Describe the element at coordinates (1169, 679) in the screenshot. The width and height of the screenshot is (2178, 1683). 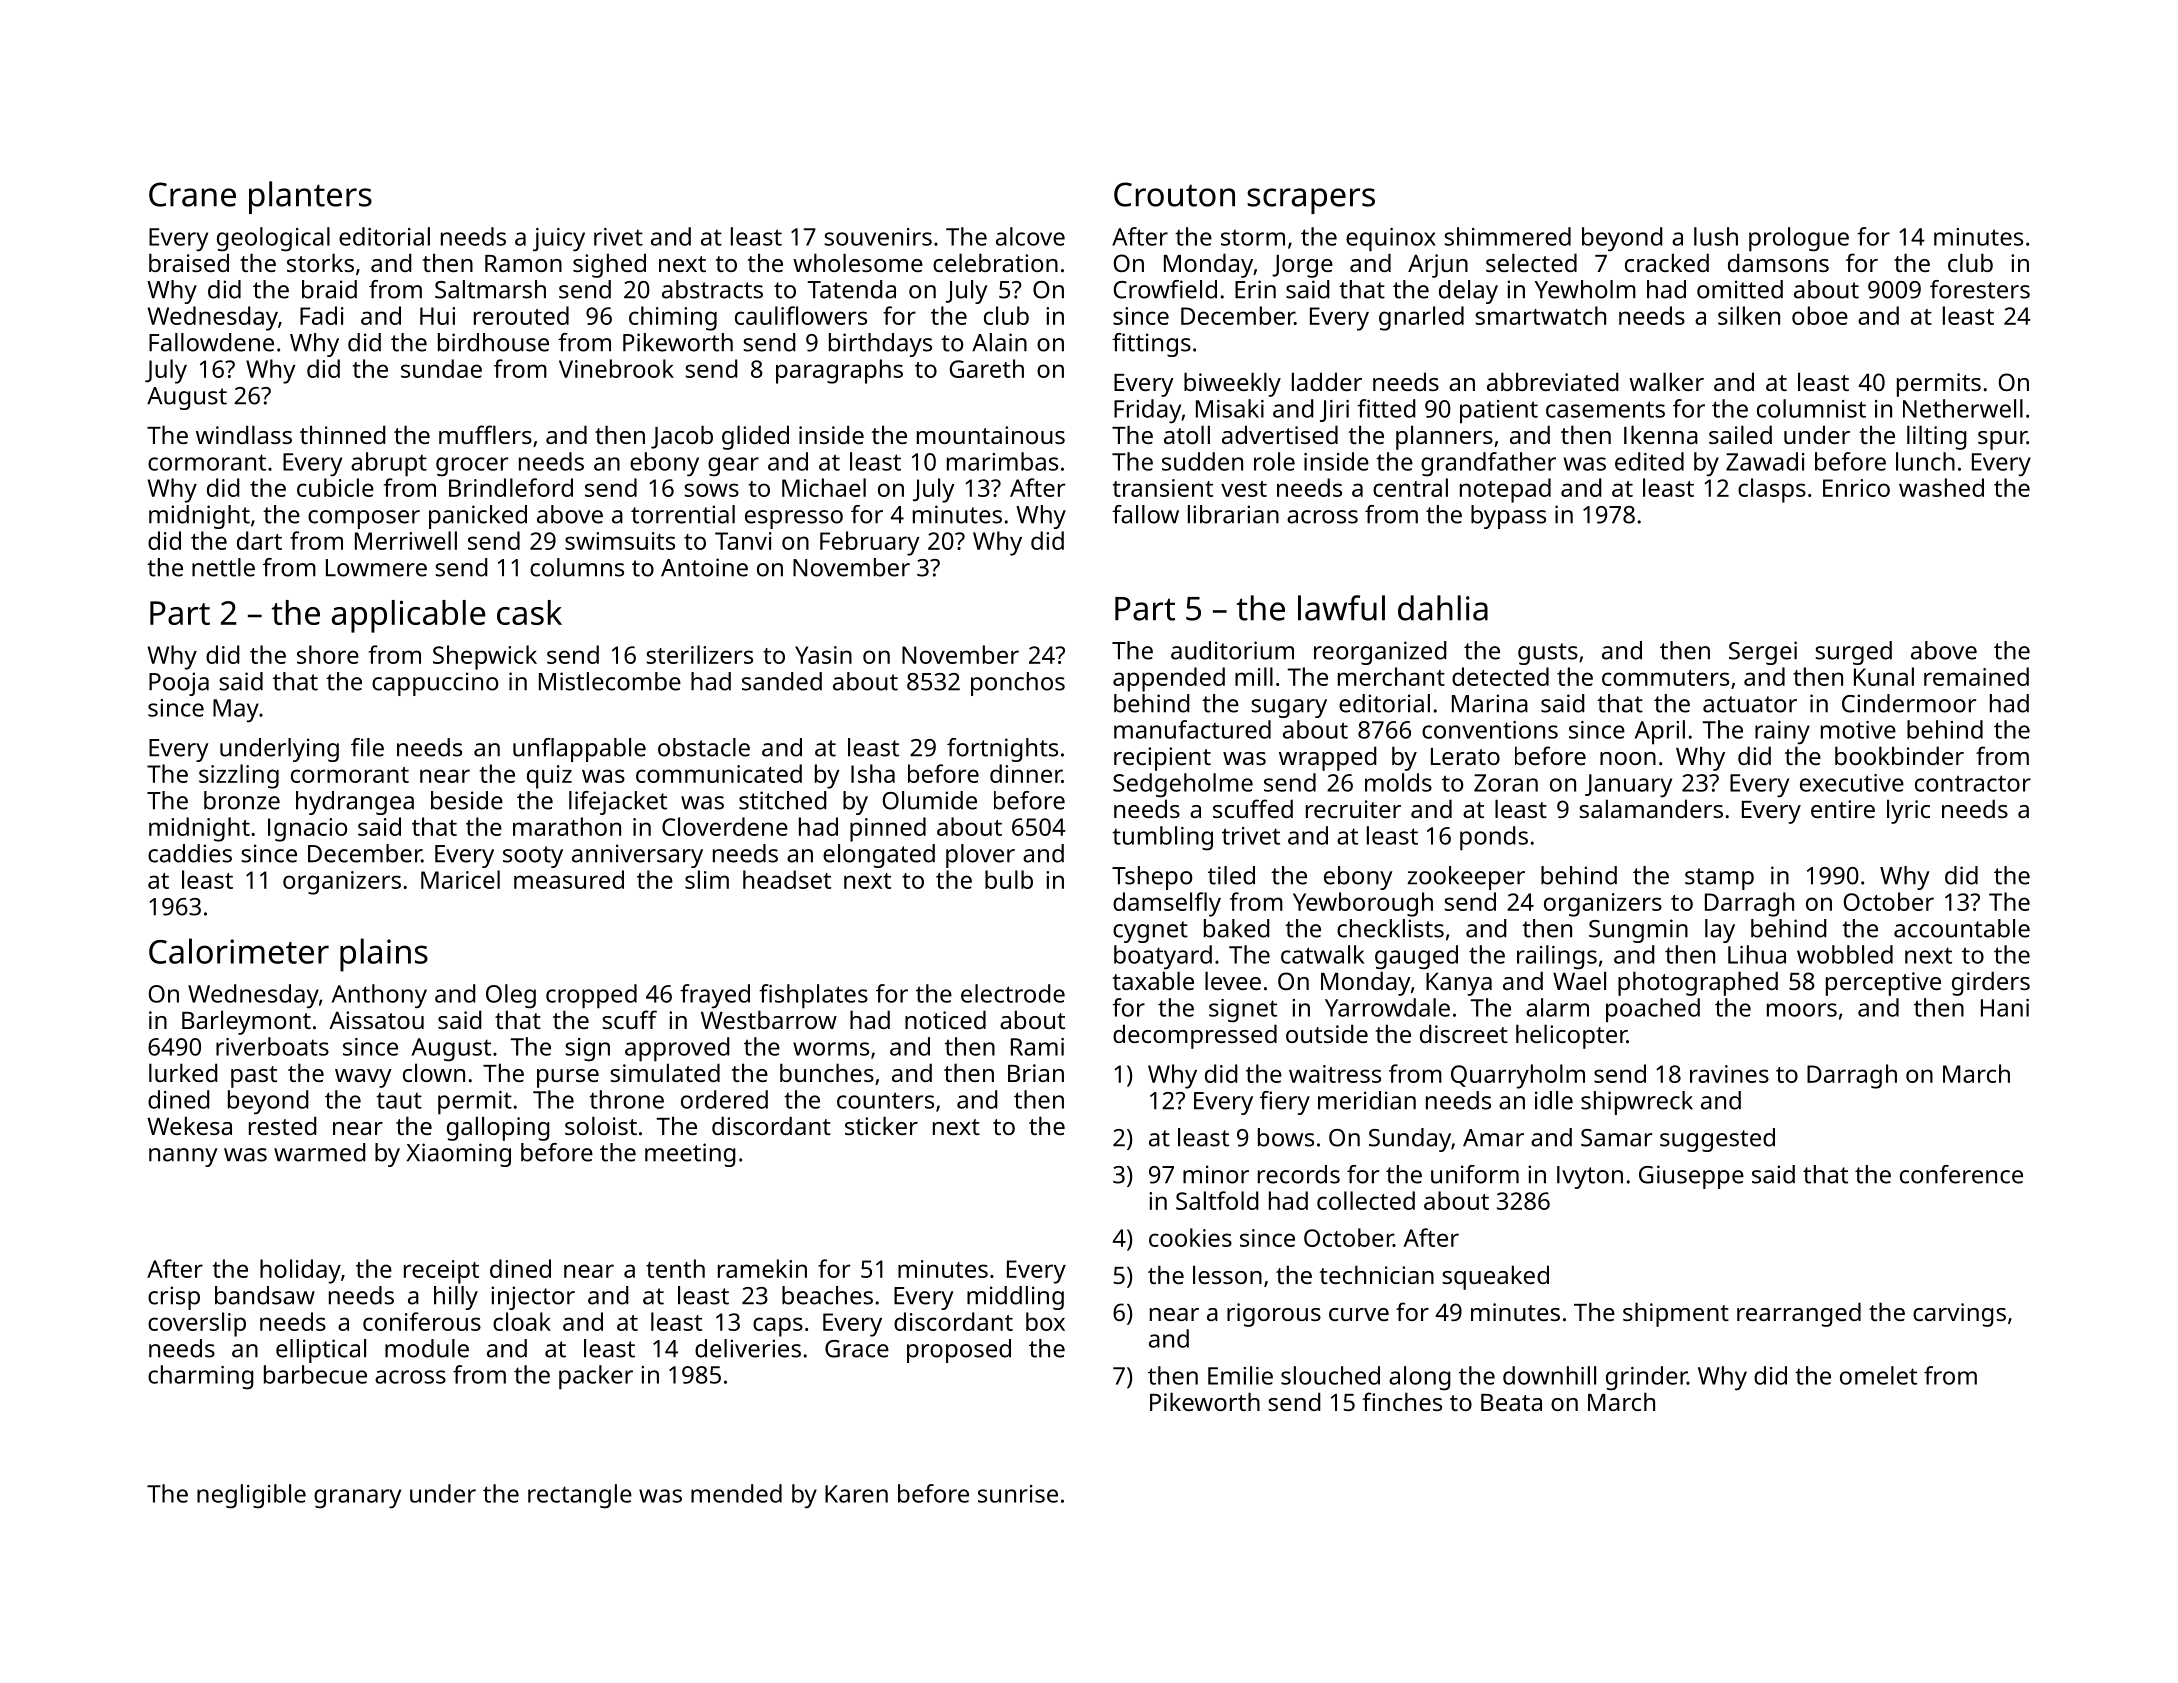
I see `appended` at that location.
